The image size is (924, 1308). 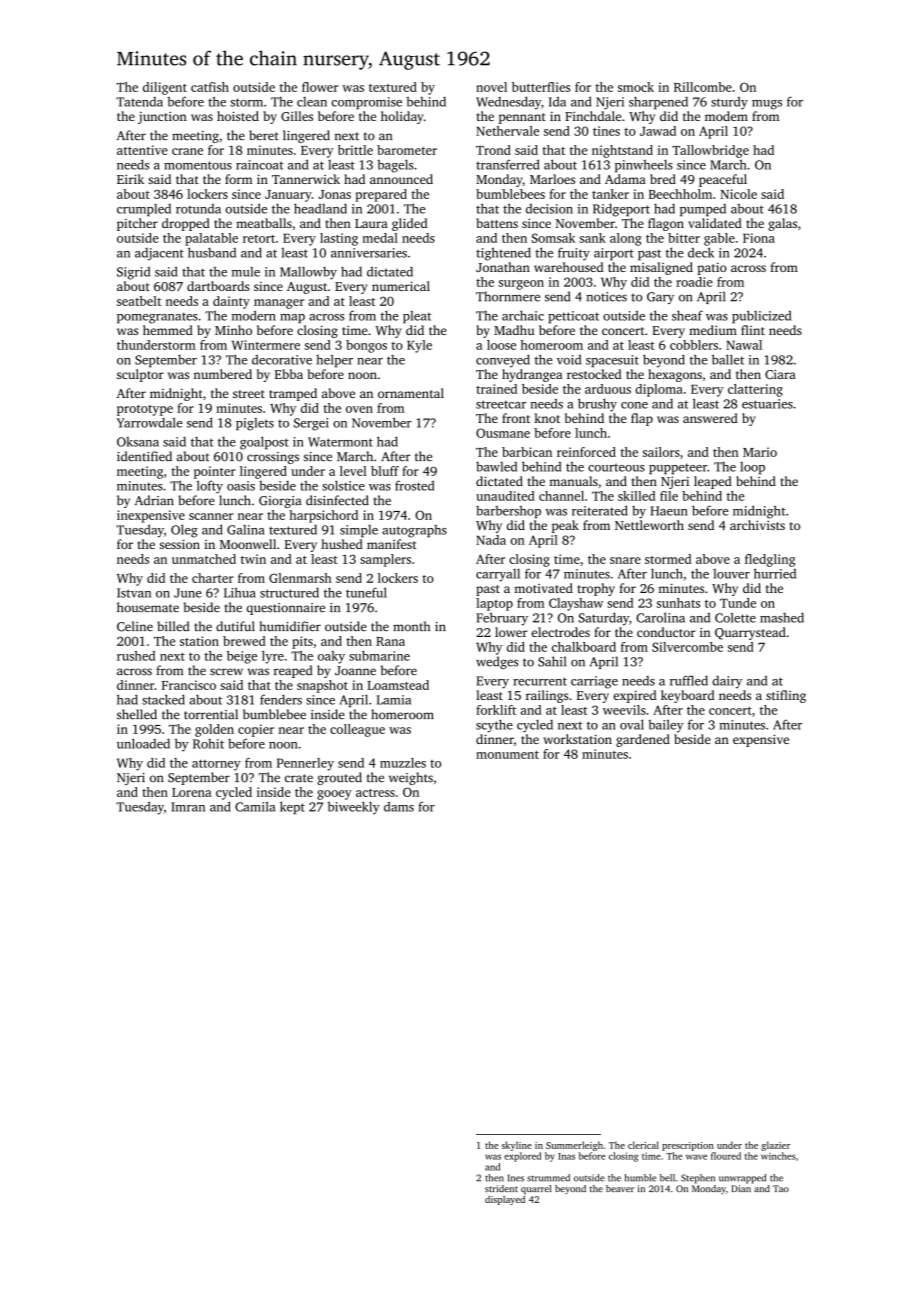 What do you see at coordinates (403, 763) in the document?
I see `muzzles` at bounding box center [403, 763].
